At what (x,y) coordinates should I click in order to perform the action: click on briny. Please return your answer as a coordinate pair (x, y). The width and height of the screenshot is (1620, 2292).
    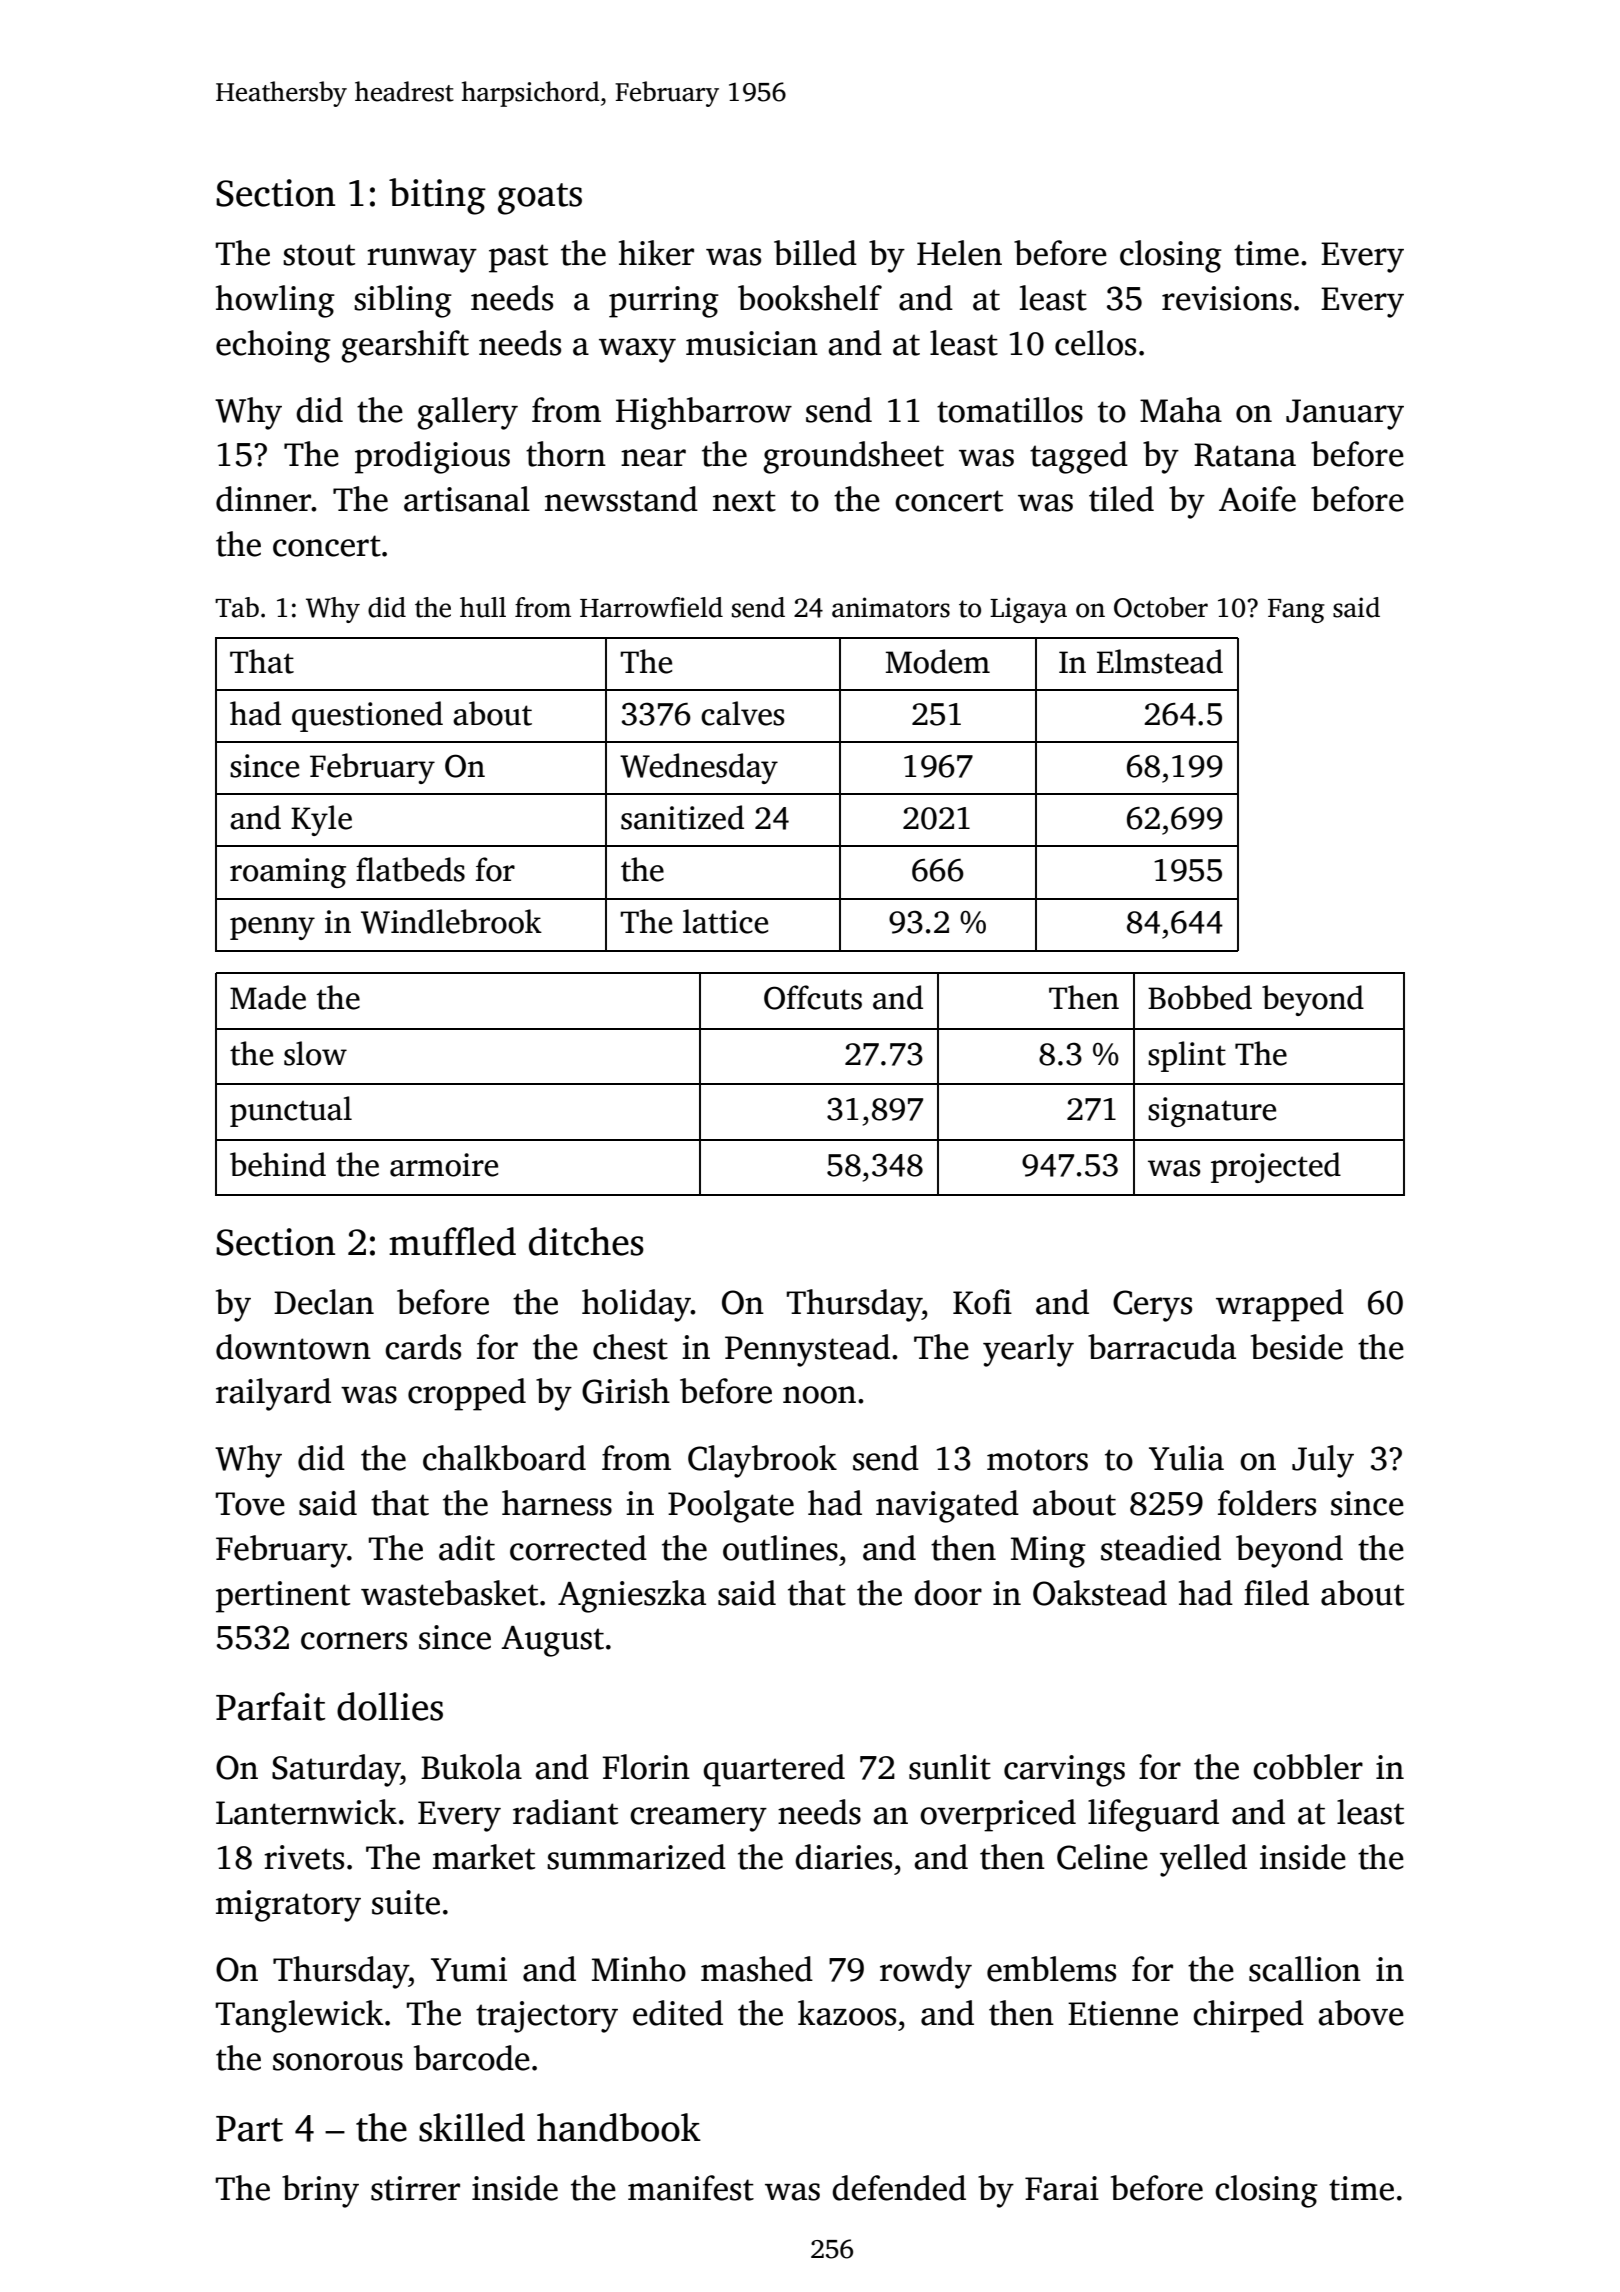
    Looking at the image, I should click on (320, 2191).
